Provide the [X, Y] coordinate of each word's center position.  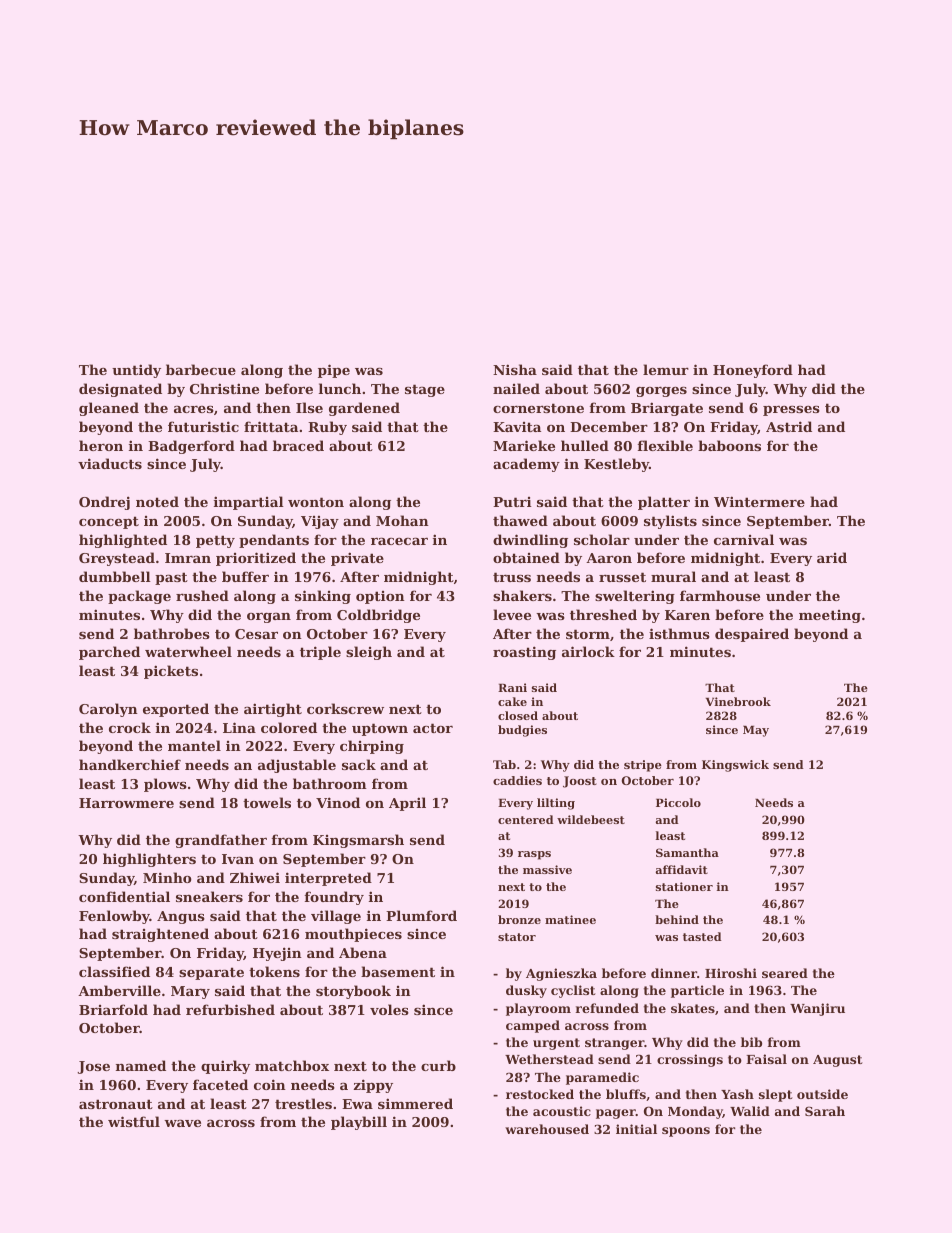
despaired [752, 635]
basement [398, 971]
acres [194, 409]
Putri [512, 502]
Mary [190, 992]
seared [785, 973]
